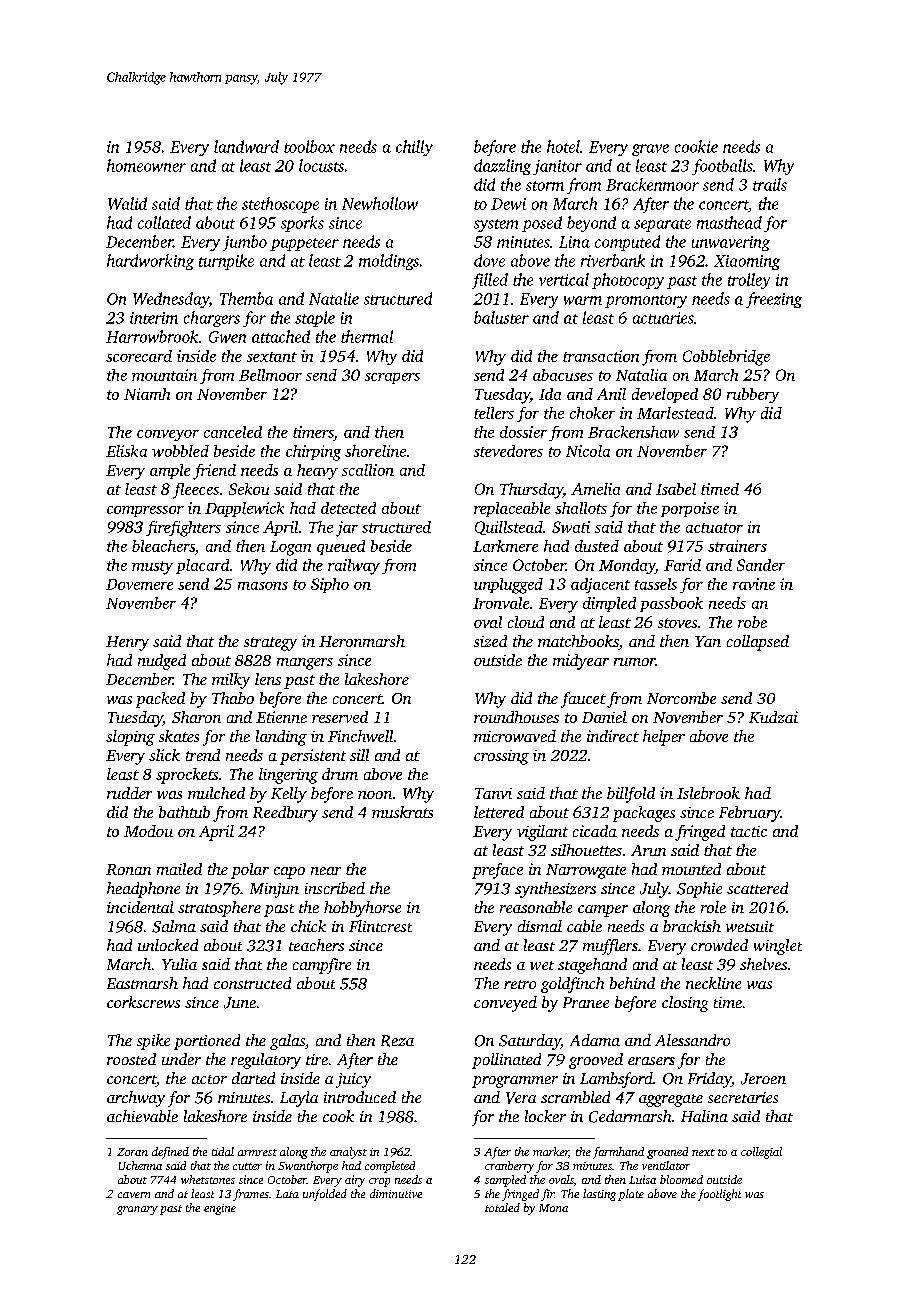  I want to click on preface, so click(497, 871).
